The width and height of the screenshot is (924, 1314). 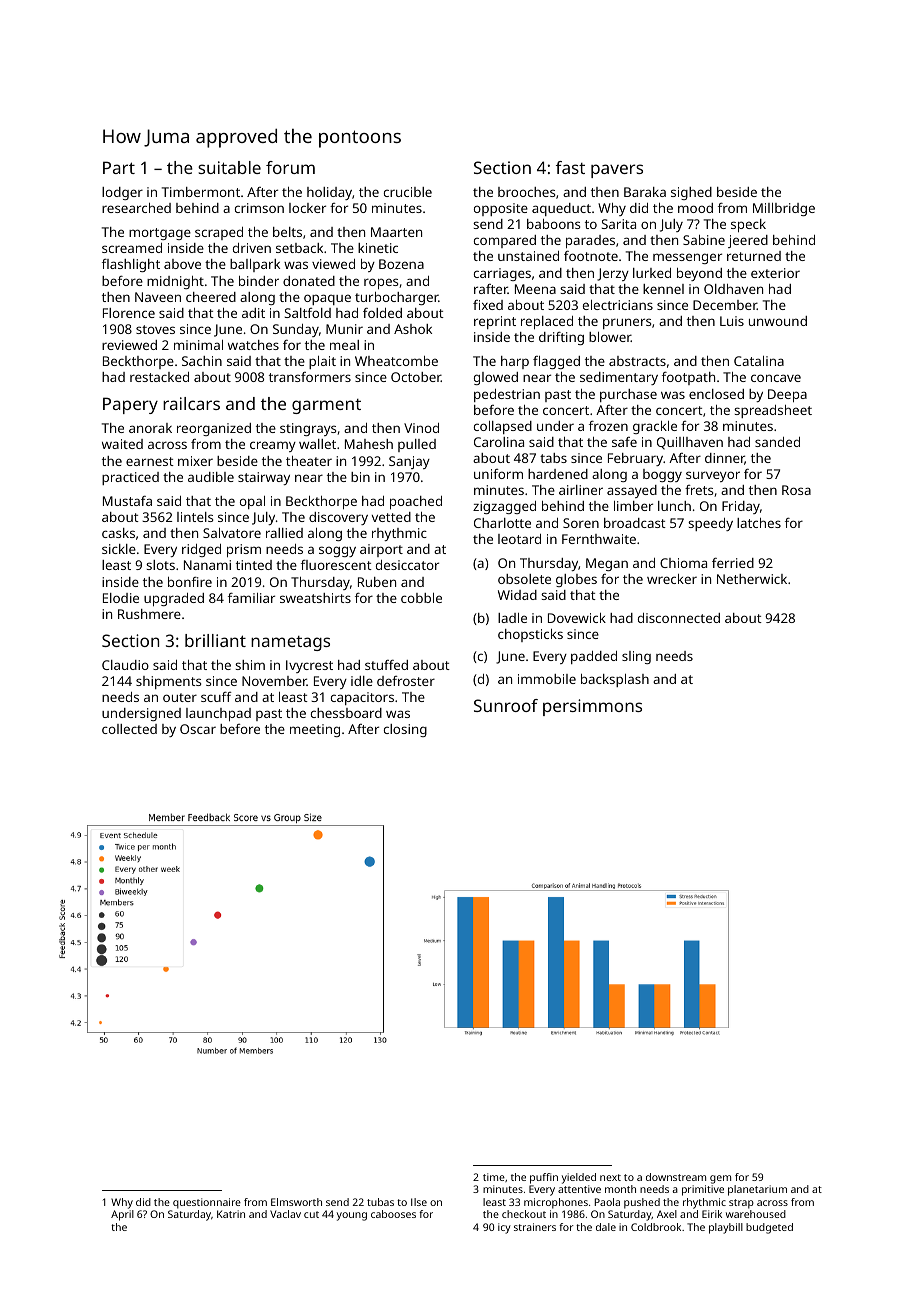 What do you see at coordinates (118, 533) in the screenshot?
I see `casks` at bounding box center [118, 533].
